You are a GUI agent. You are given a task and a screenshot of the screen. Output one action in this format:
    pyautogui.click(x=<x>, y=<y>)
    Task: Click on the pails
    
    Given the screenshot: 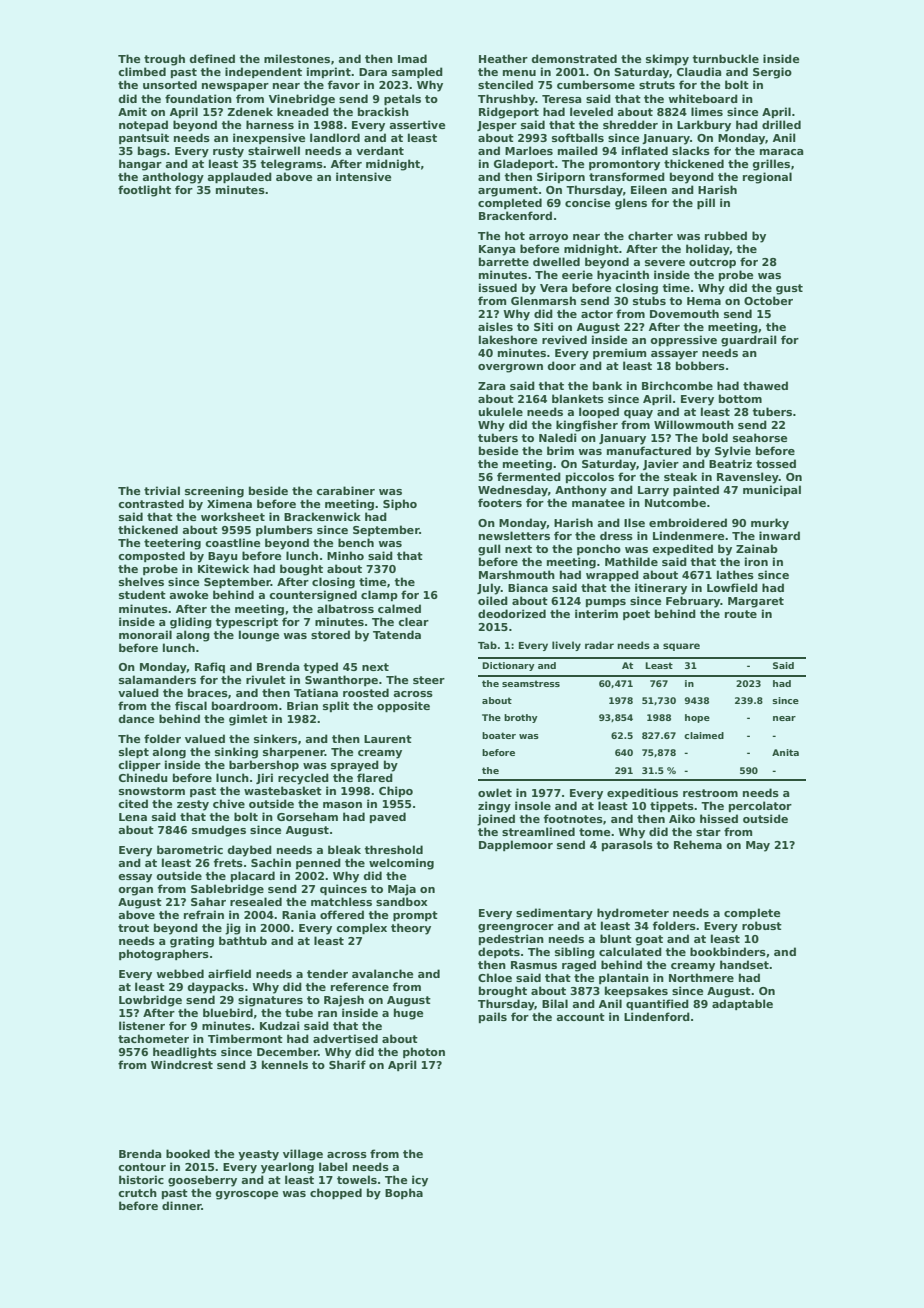 What is the action you would take?
    pyautogui.click(x=493, y=1017)
